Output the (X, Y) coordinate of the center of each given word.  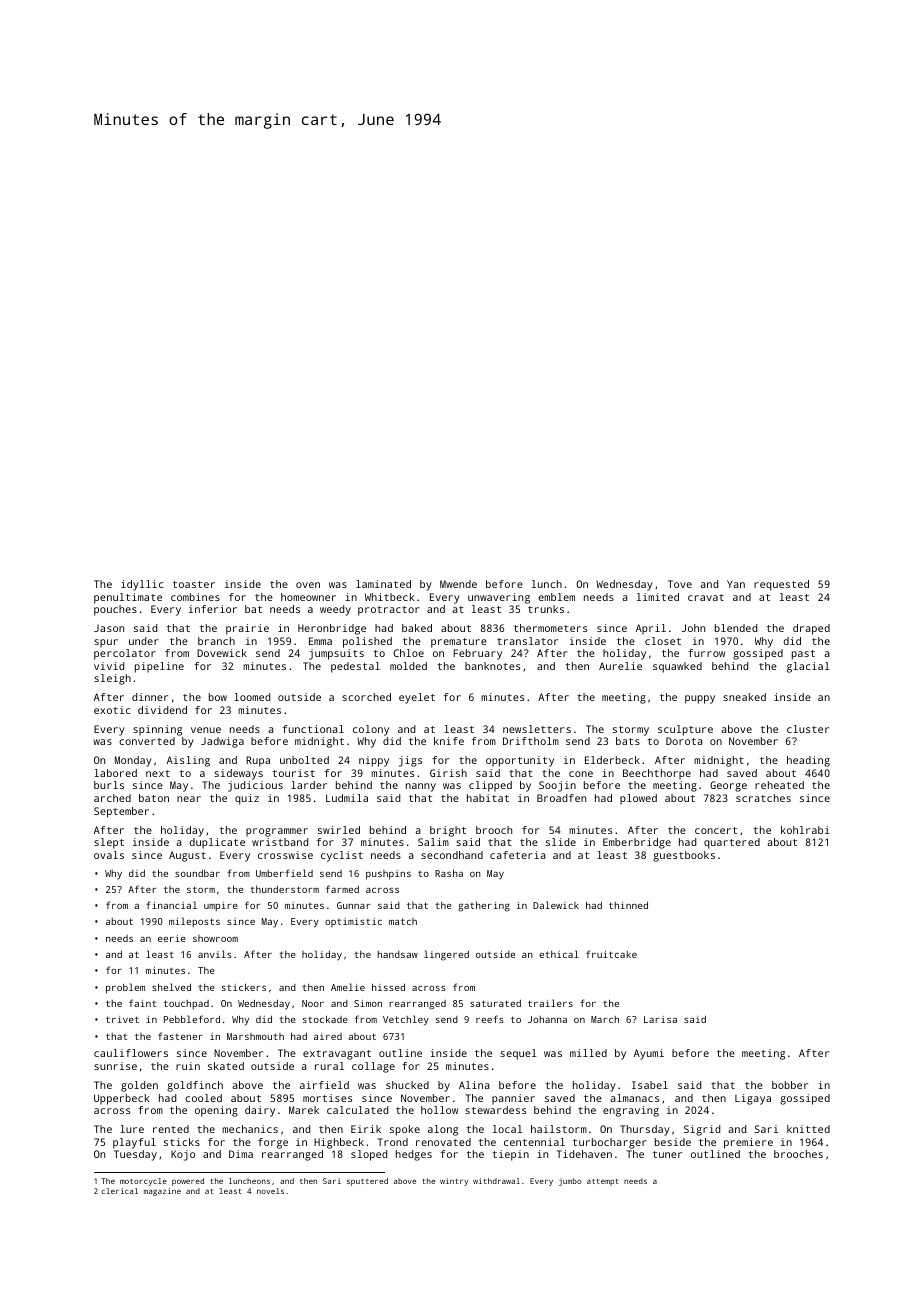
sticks (182, 1142)
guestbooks (684, 856)
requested (781, 585)
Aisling (188, 761)
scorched (366, 697)
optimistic (353, 922)
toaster (194, 584)
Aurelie (620, 666)
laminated (383, 584)
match (403, 921)
